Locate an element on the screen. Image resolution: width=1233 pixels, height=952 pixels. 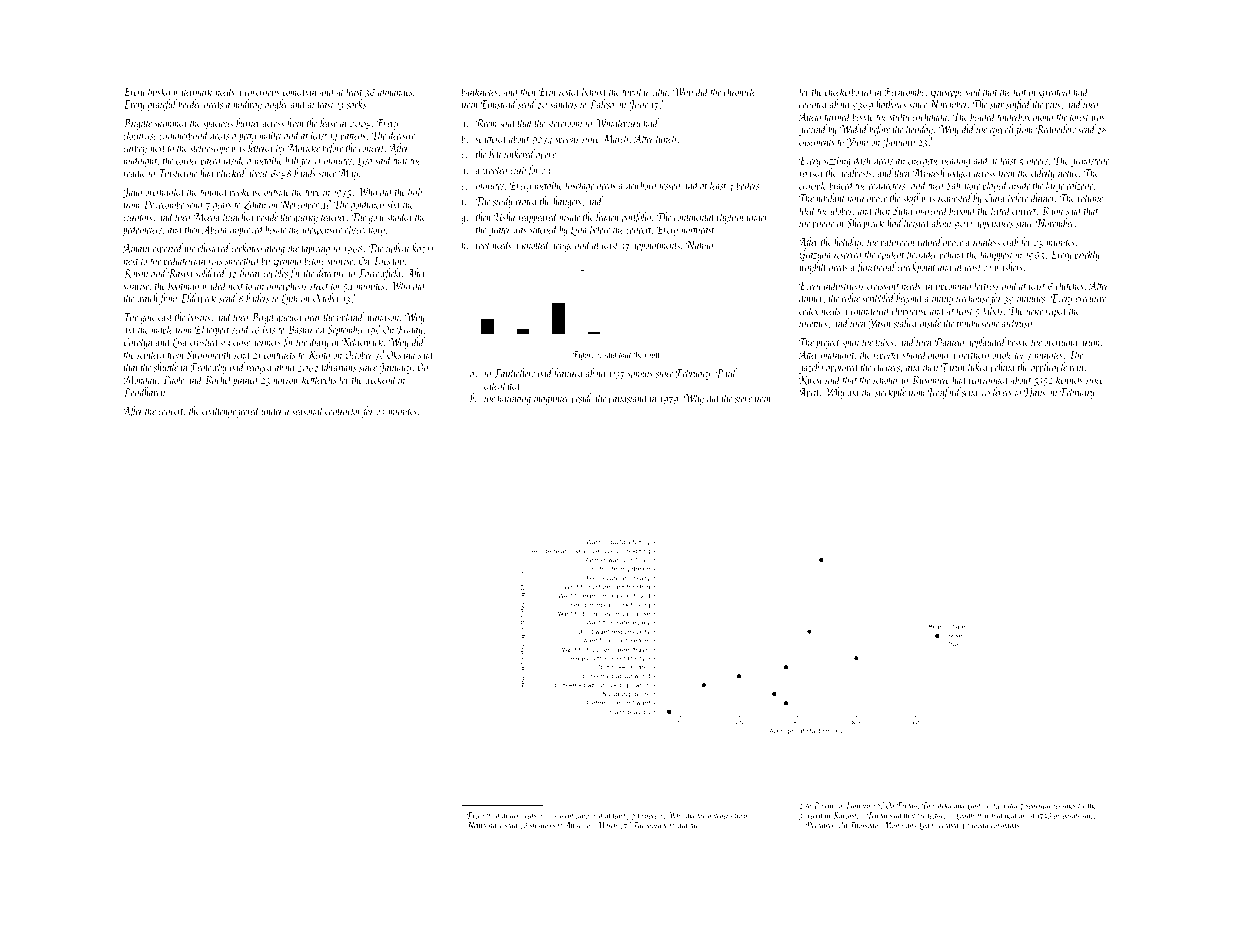
root is located at coordinates (483, 246).
